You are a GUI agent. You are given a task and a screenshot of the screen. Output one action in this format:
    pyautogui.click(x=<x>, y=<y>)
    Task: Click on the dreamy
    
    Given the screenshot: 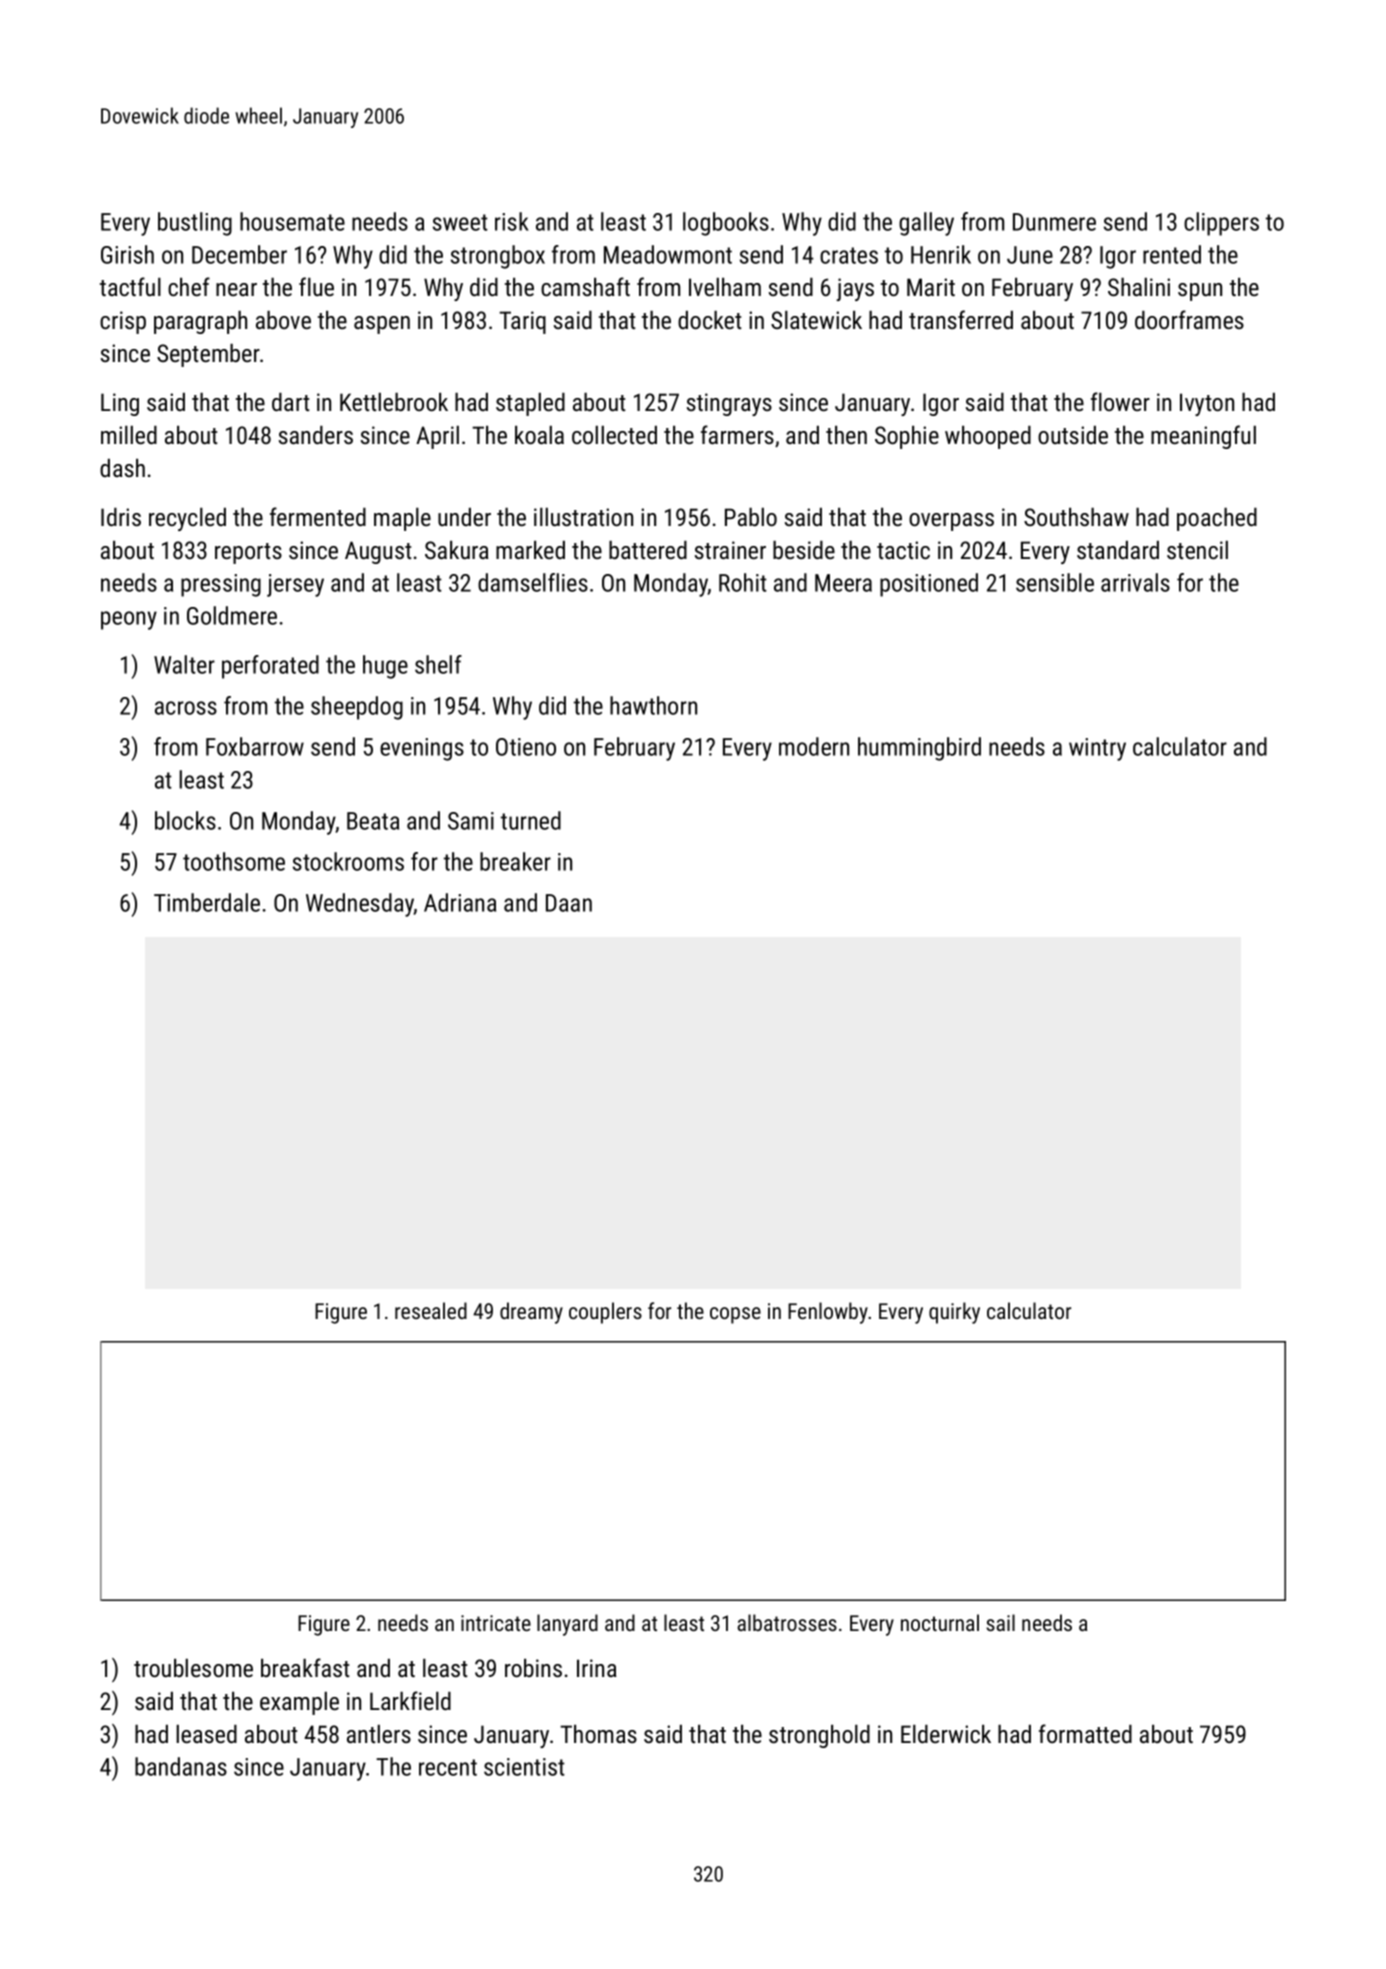 What is the action you would take?
    pyautogui.click(x=531, y=1313)
